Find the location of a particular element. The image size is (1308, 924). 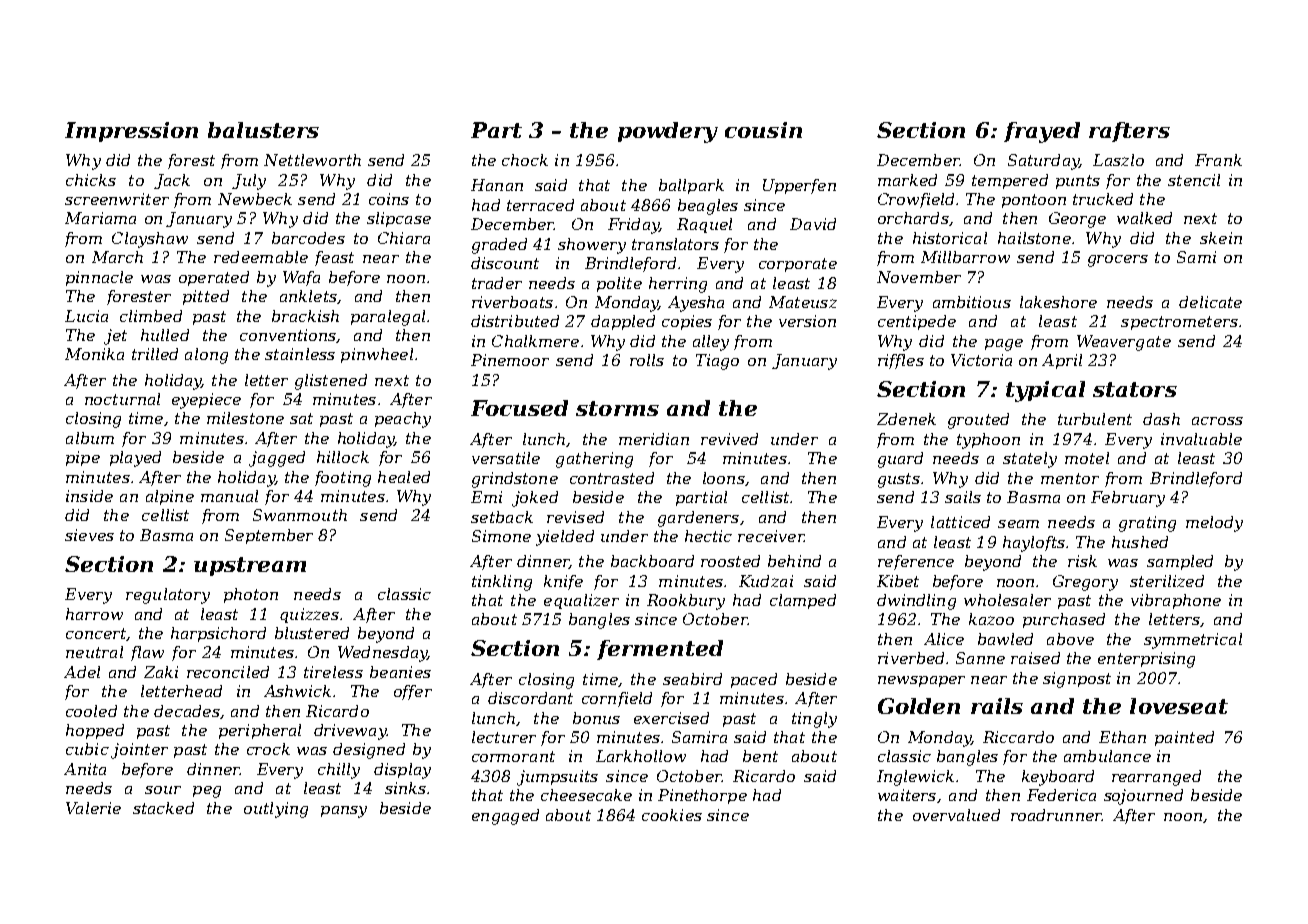

frayed is located at coordinates (1042, 132).
